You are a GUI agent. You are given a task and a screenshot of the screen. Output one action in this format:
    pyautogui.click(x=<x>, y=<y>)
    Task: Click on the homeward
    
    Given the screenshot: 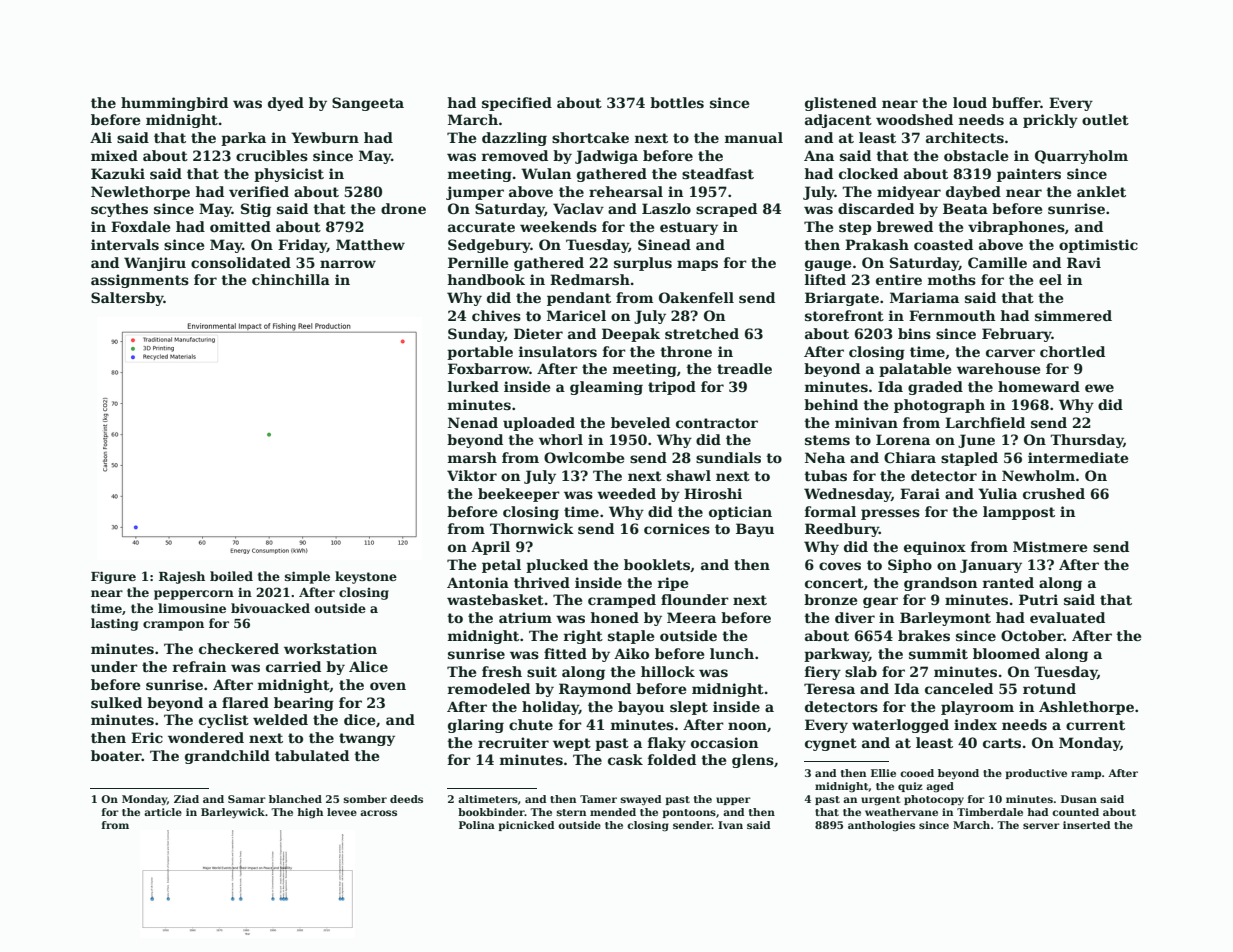 What is the action you would take?
    pyautogui.click(x=1039, y=386)
